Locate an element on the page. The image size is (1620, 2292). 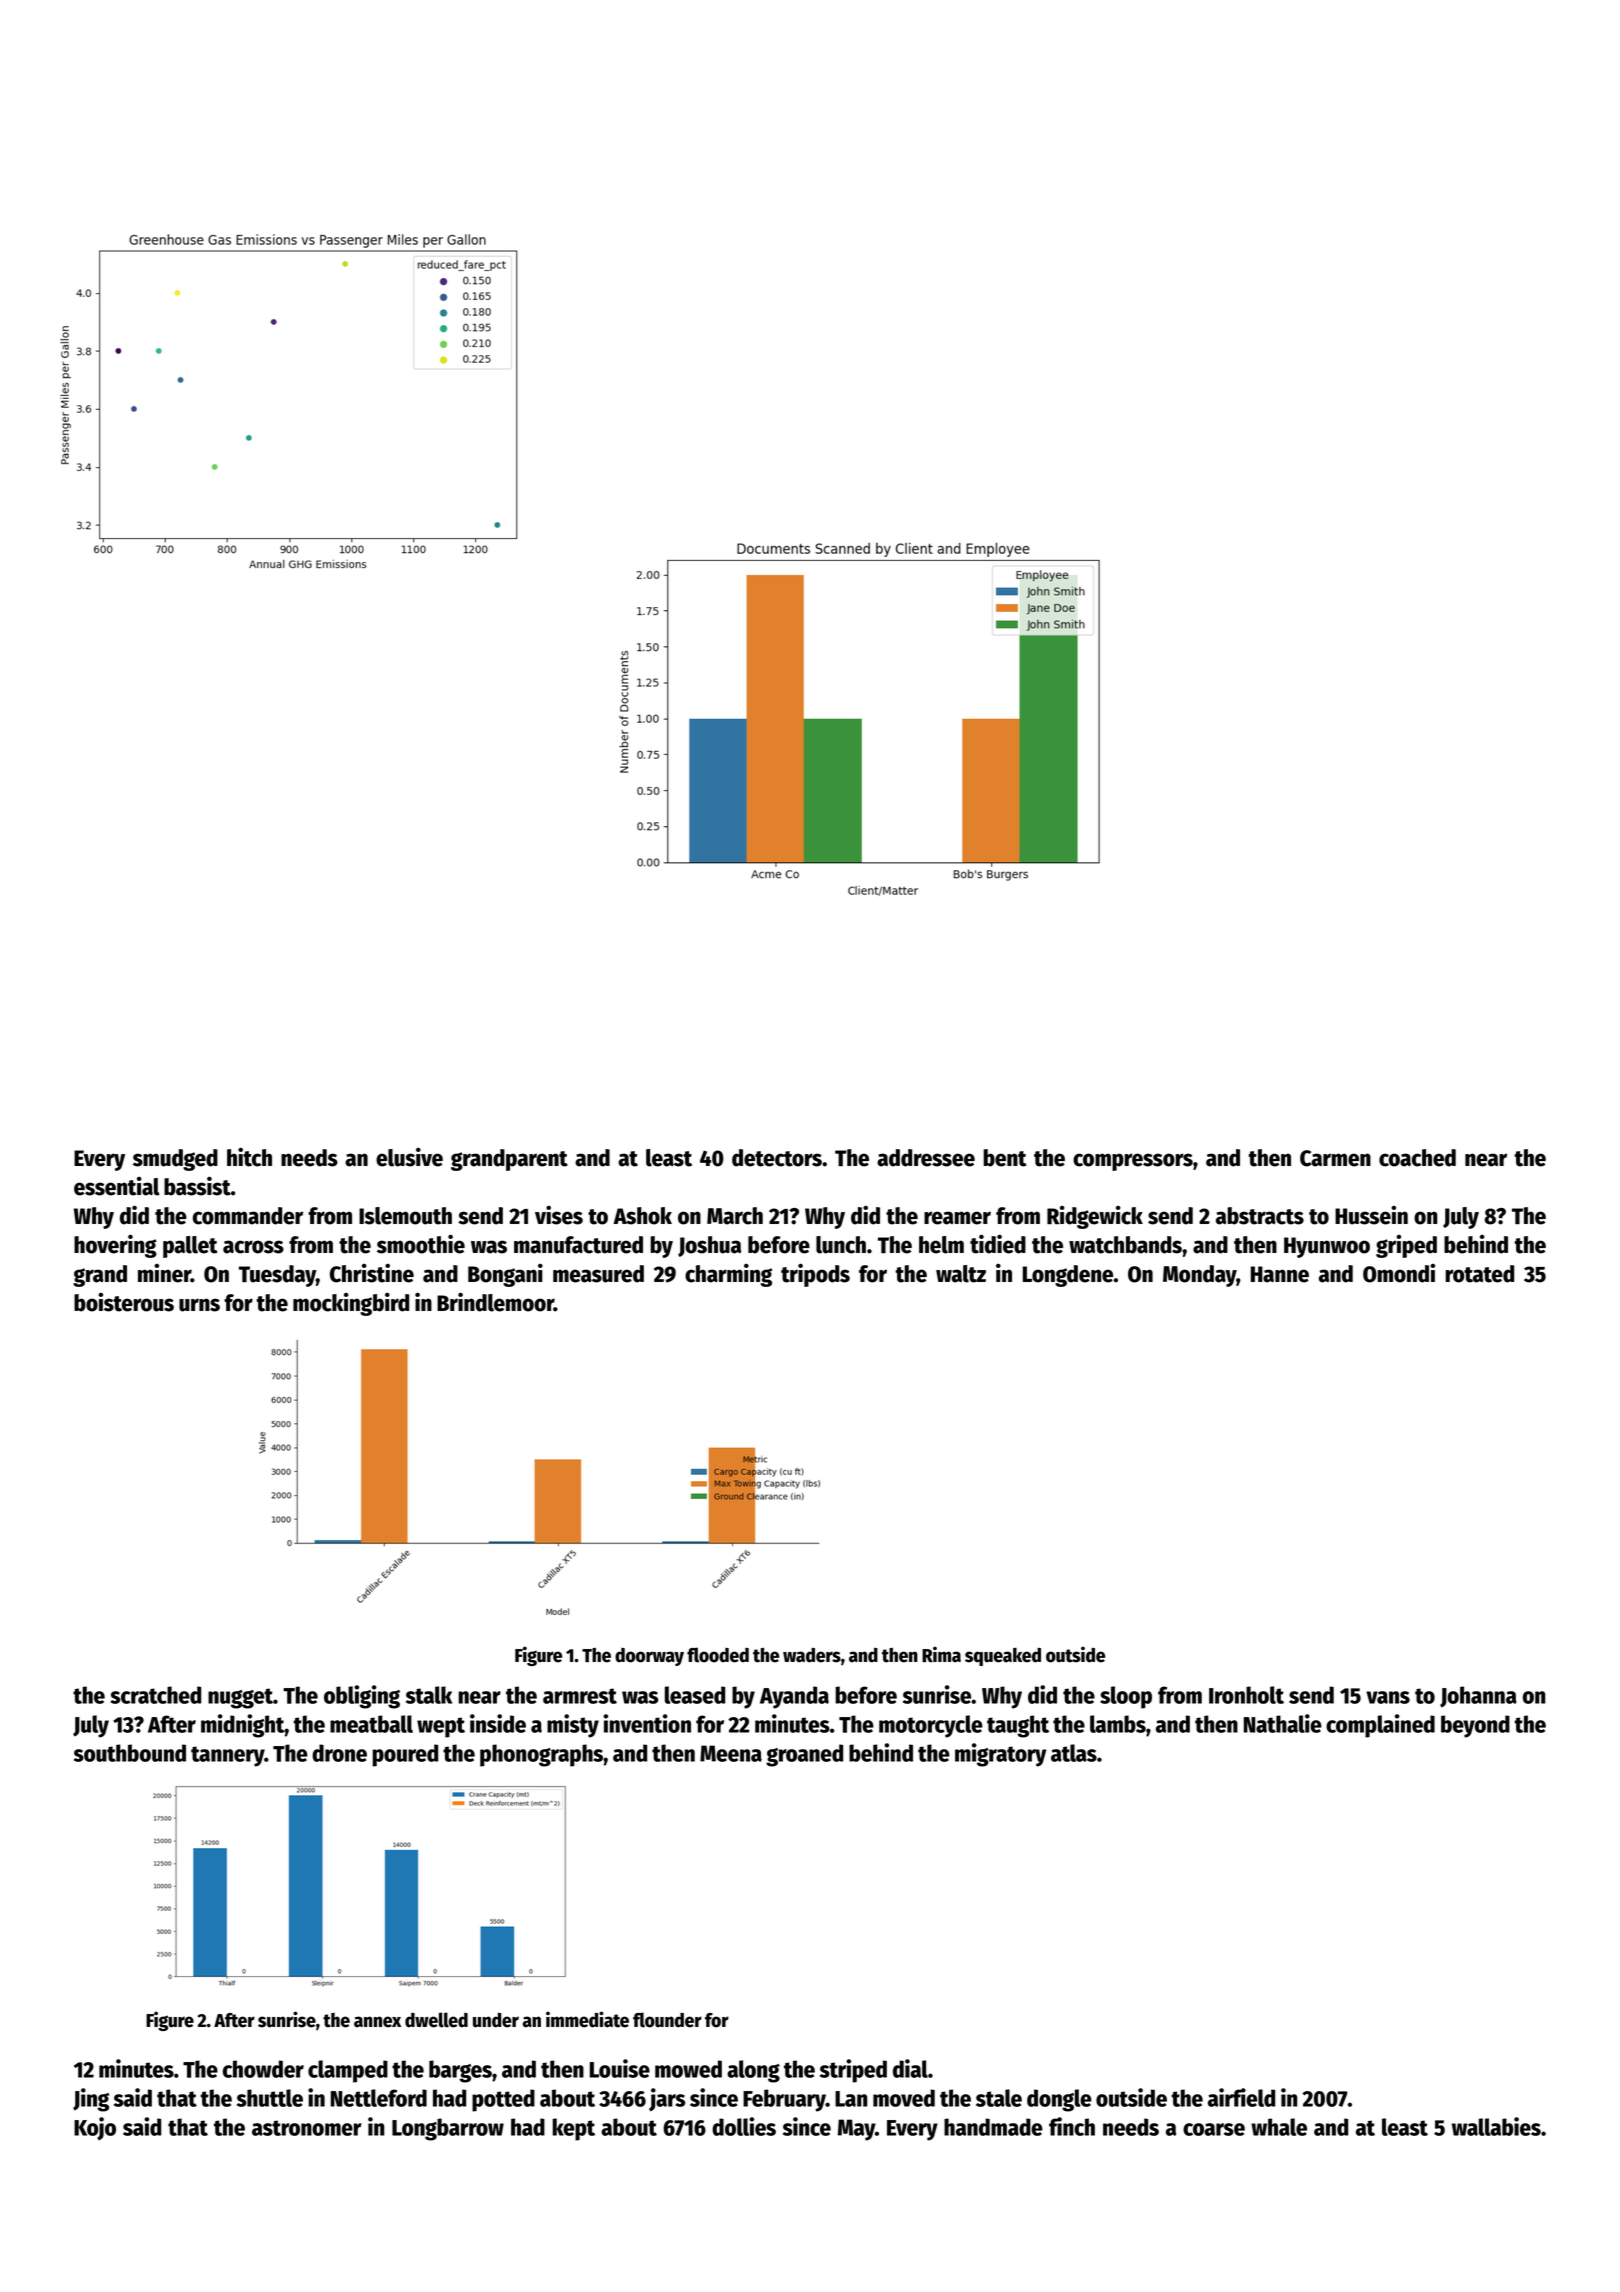
beyond is located at coordinates (1475, 1726).
